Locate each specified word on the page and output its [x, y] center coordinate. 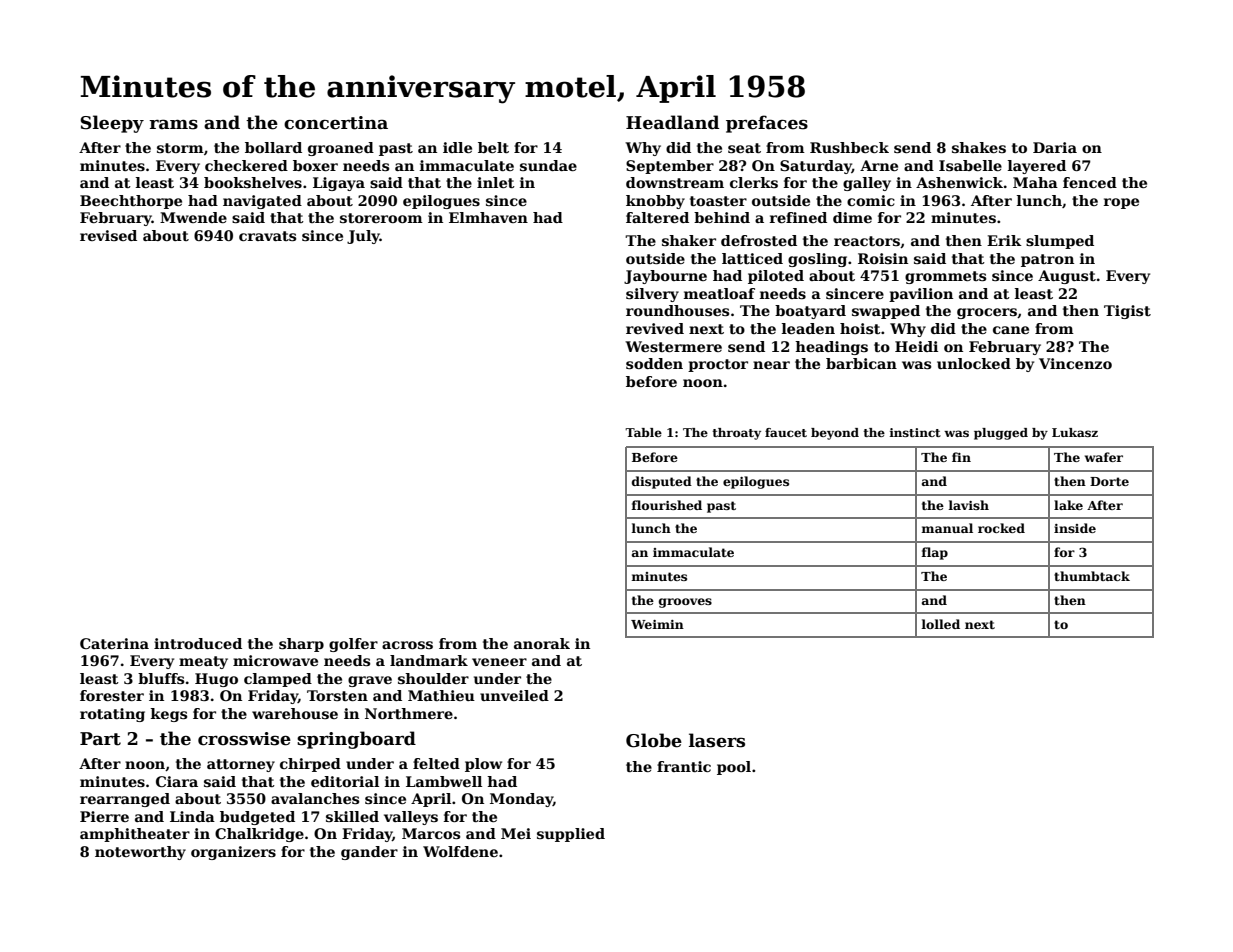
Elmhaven [488, 217]
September [670, 167]
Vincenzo [1075, 363]
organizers [233, 853]
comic [871, 200]
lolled [940, 624]
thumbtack [1092, 576]
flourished [666, 505]
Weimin [657, 624]
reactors [867, 241]
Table [643, 432]
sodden [654, 363]
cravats [267, 236]
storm [180, 148]
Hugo [216, 680]
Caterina [114, 643]
